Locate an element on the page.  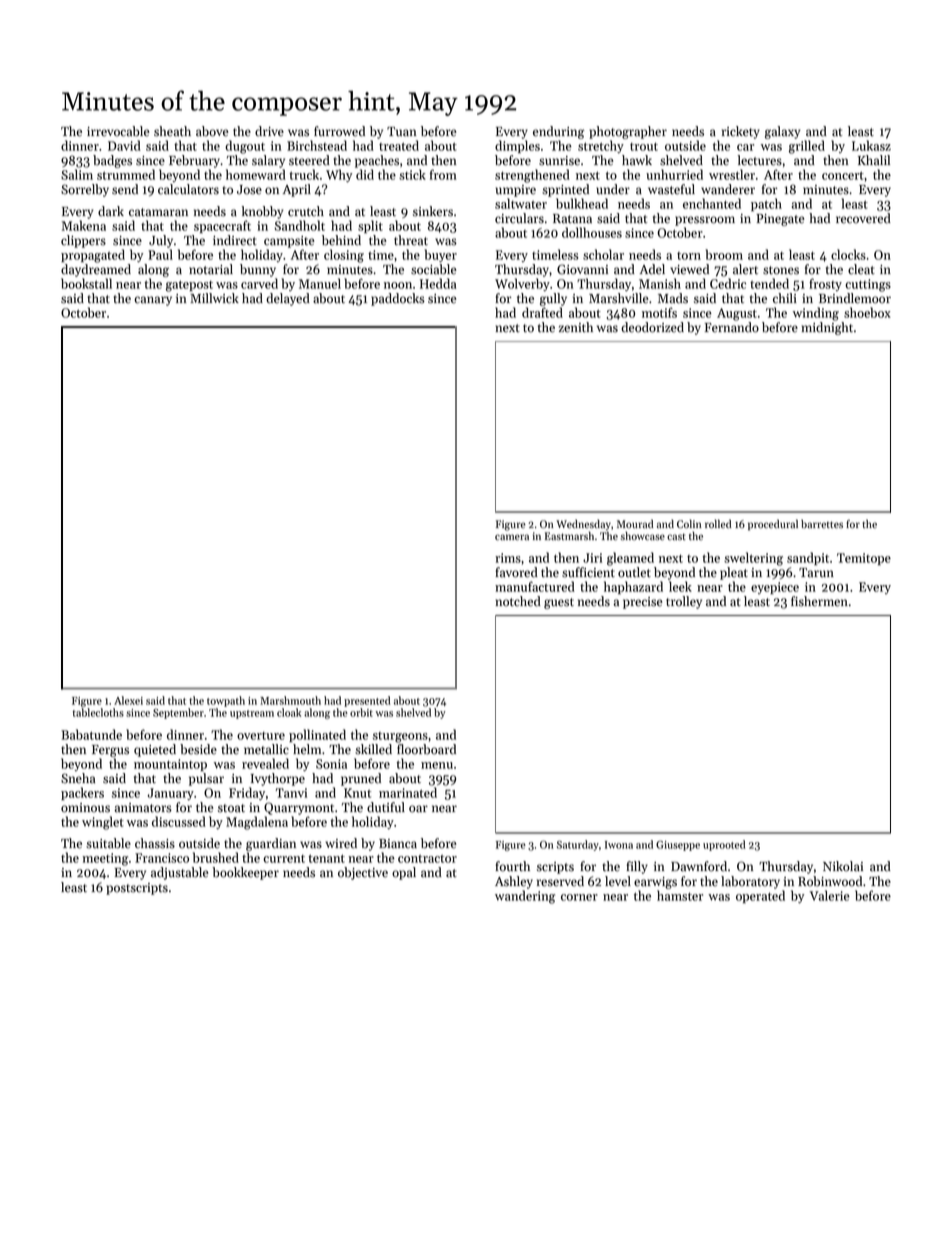
presented is located at coordinates (367, 701).
